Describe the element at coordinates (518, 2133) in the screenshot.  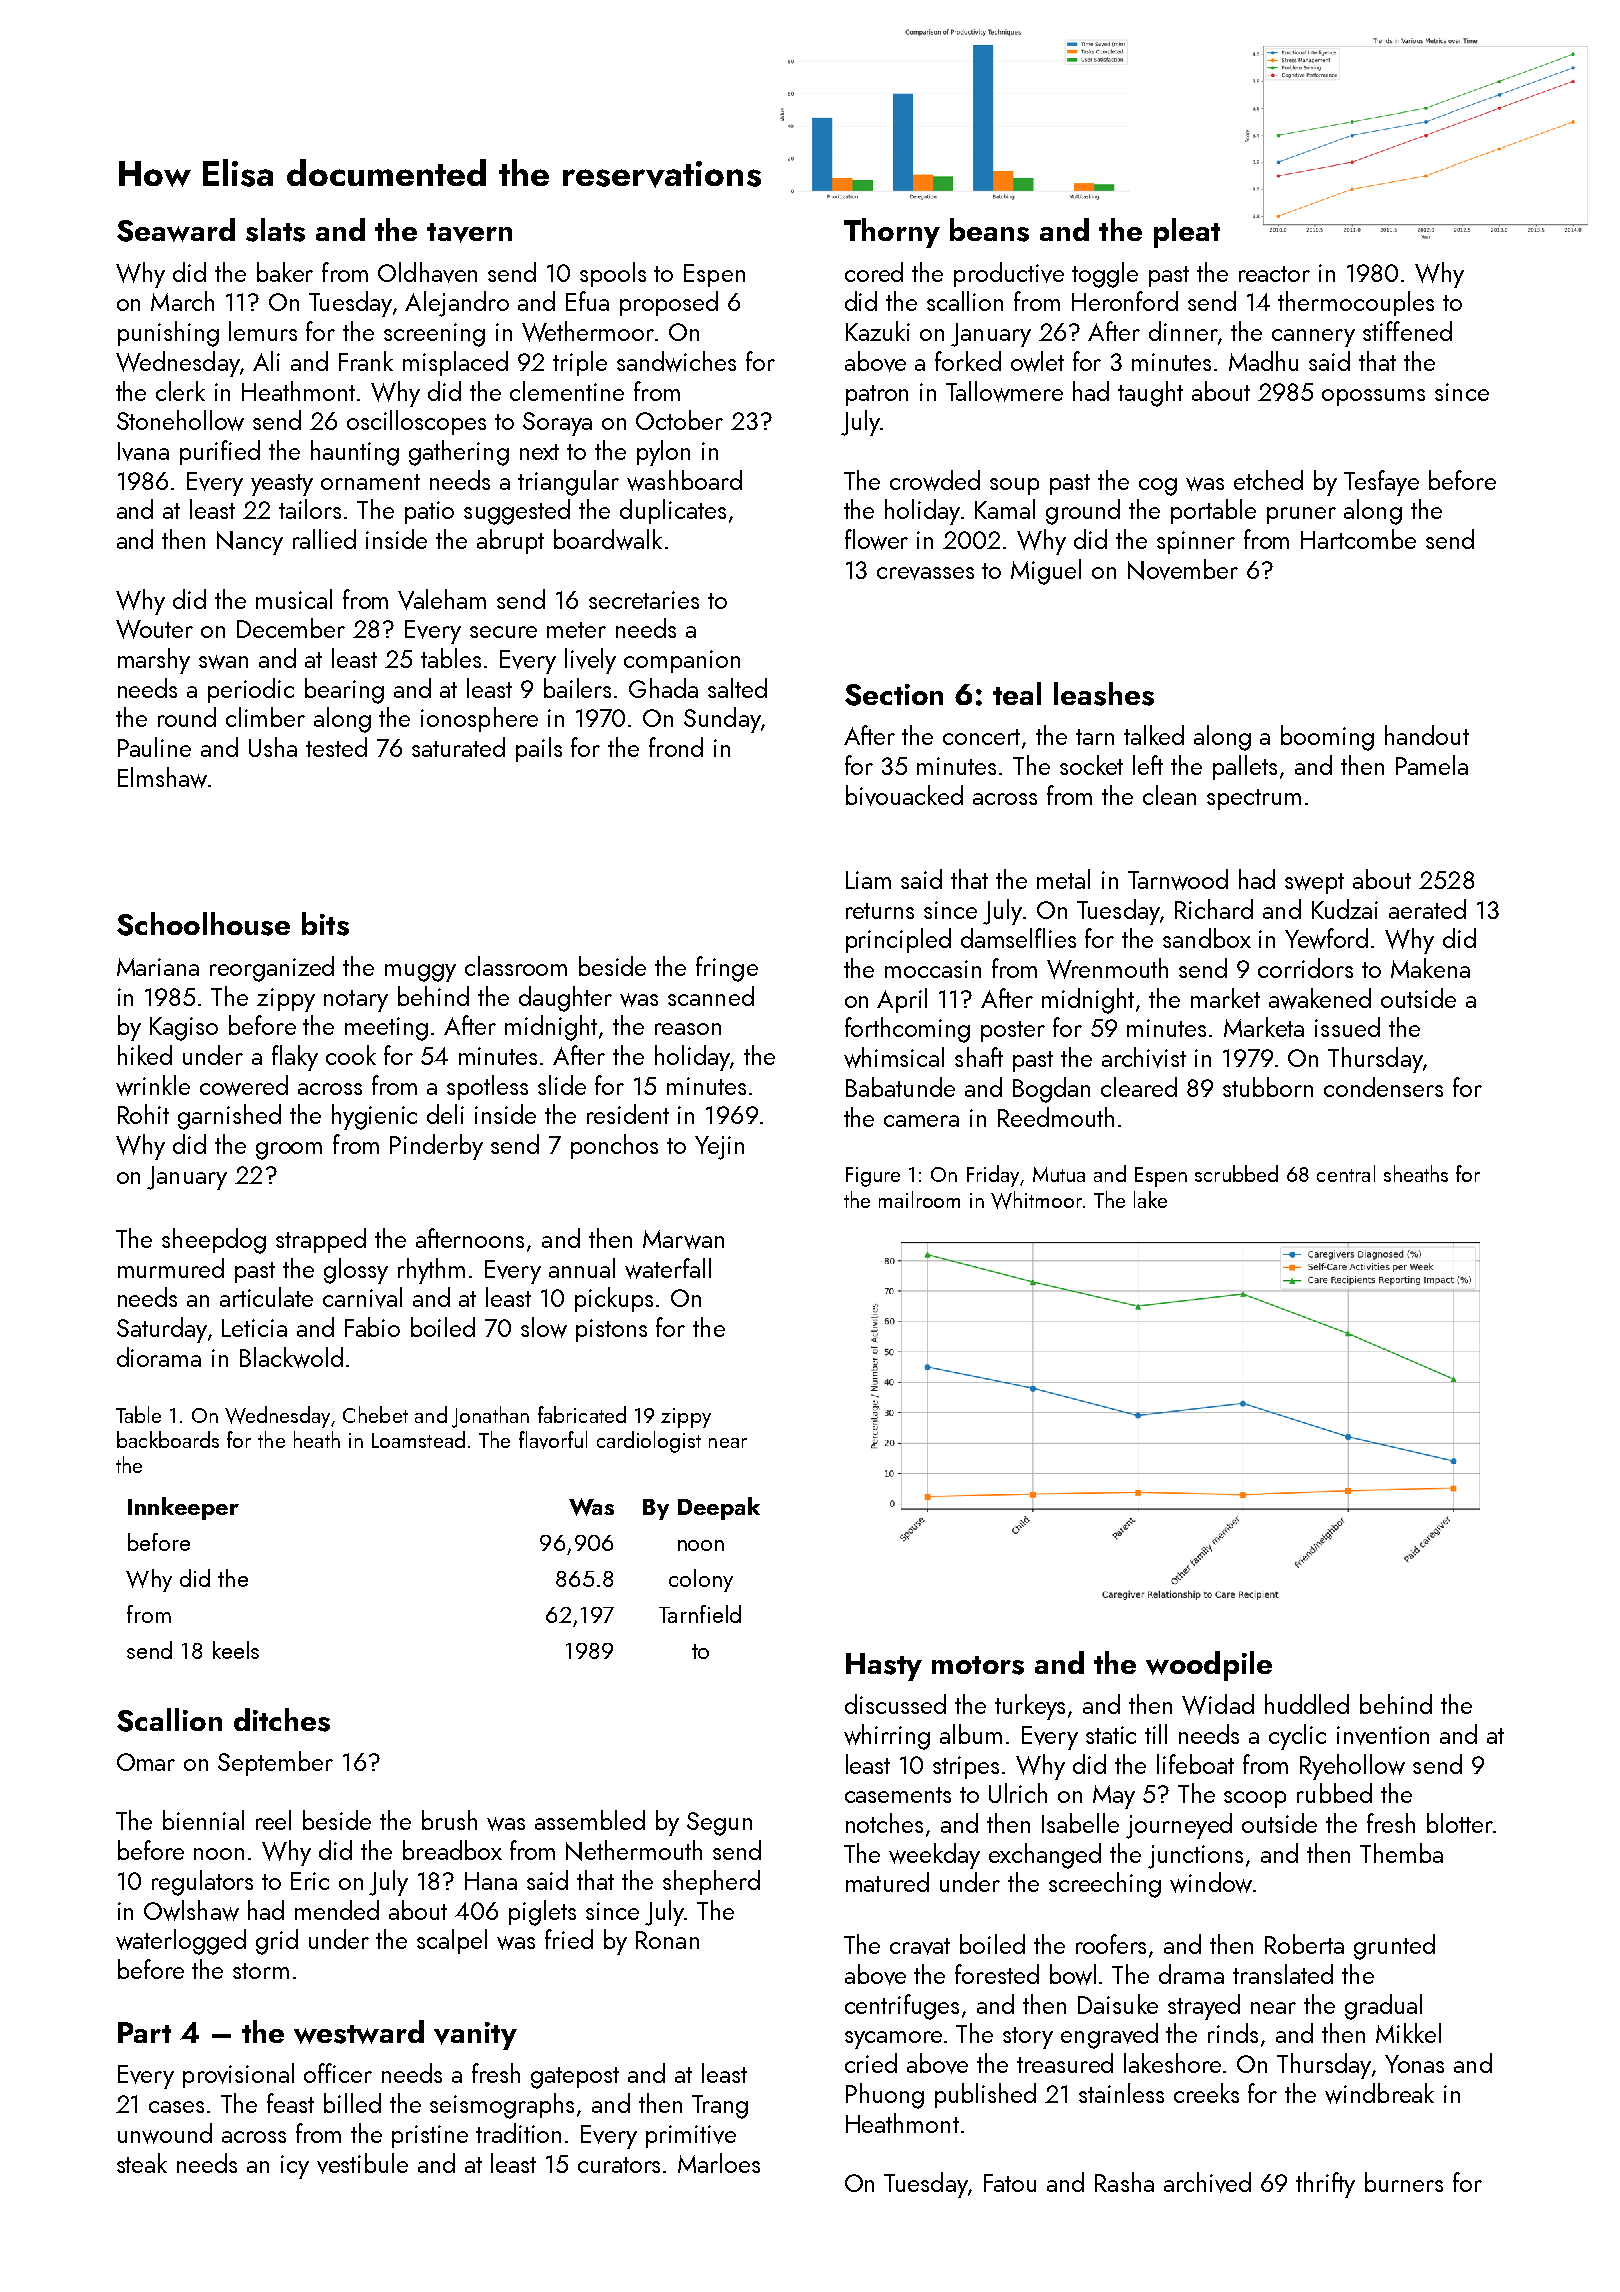
I see `tradition` at that location.
